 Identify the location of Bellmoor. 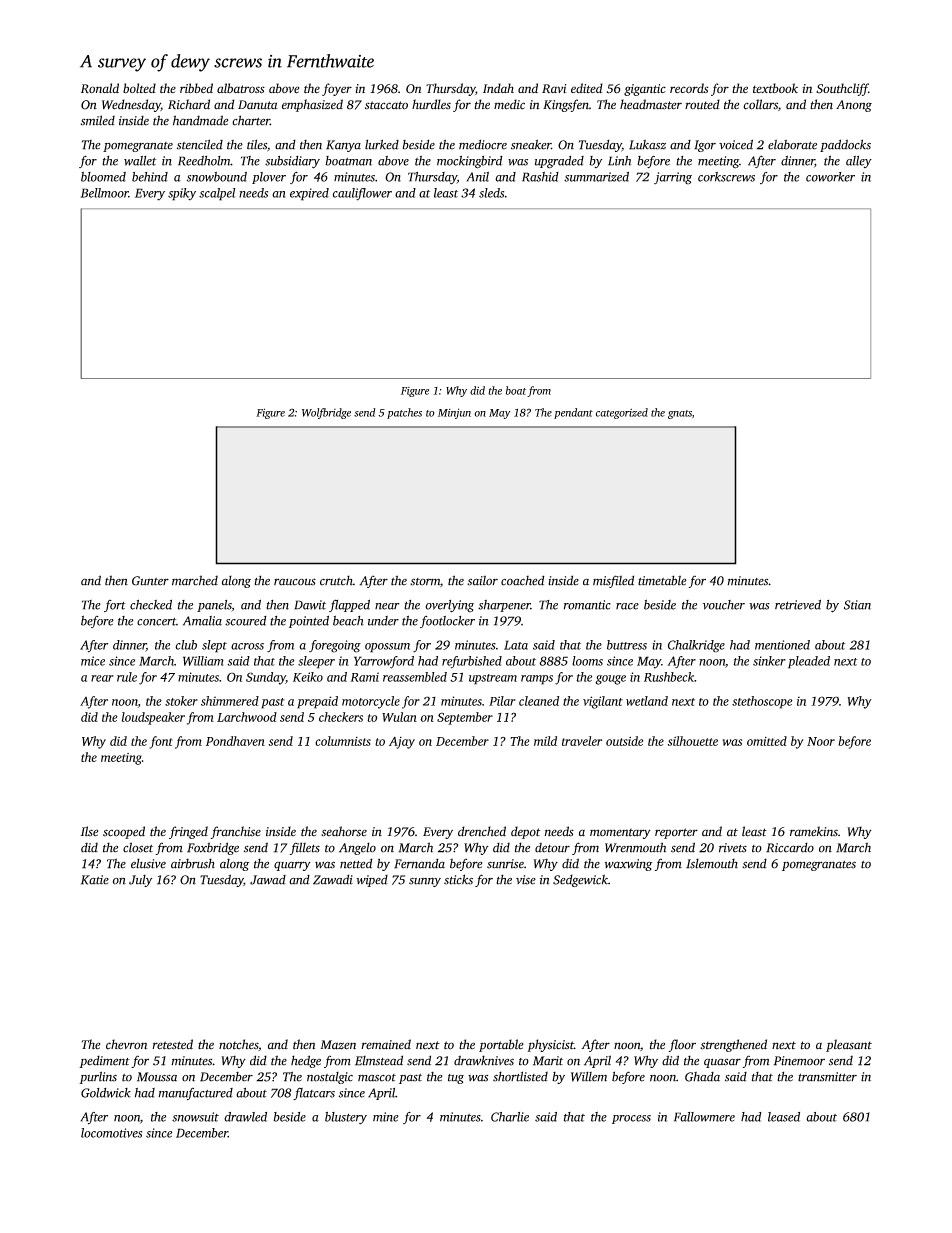
(104, 193).
